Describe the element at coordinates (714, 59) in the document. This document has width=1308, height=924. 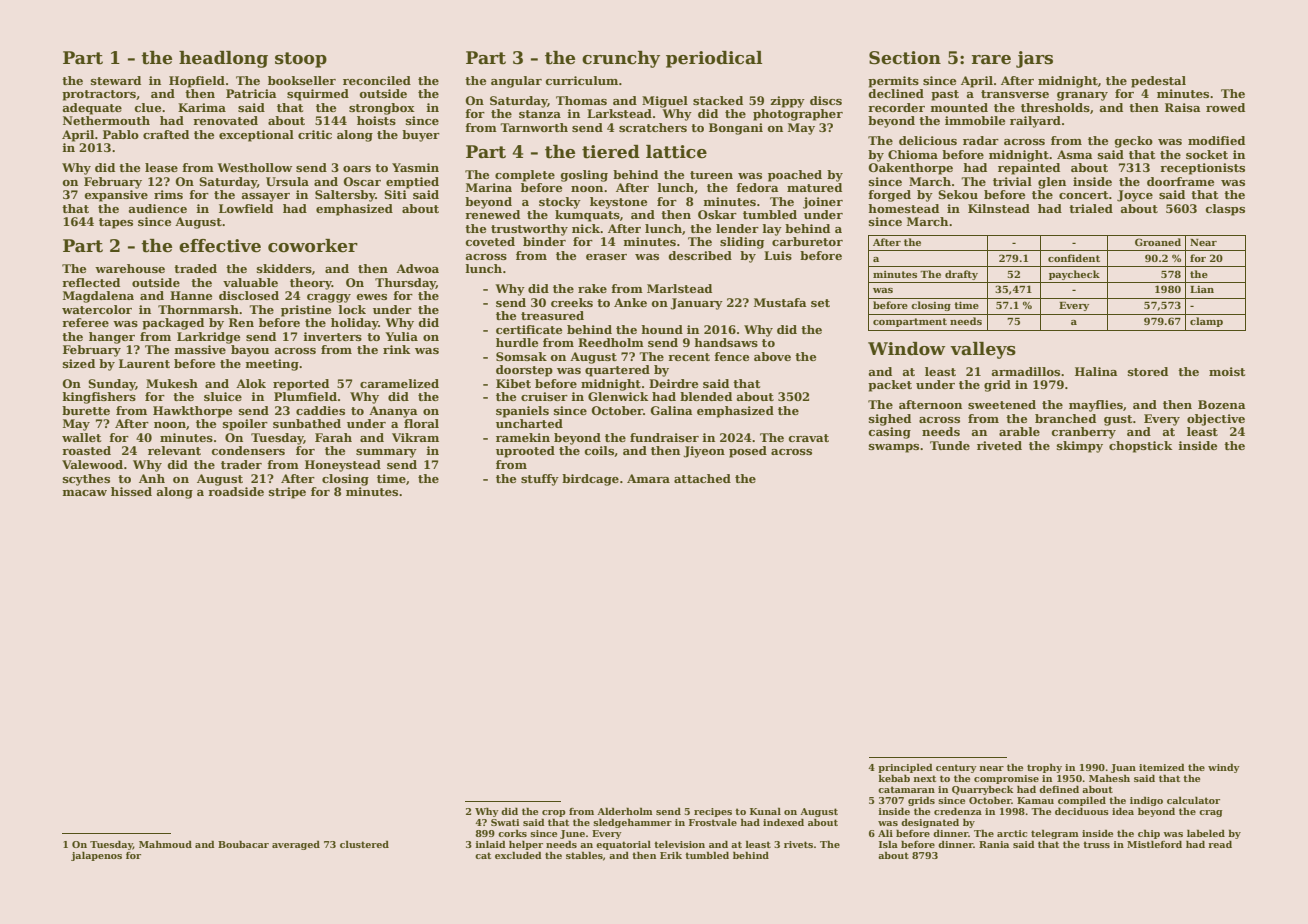
I see `periodical` at that location.
